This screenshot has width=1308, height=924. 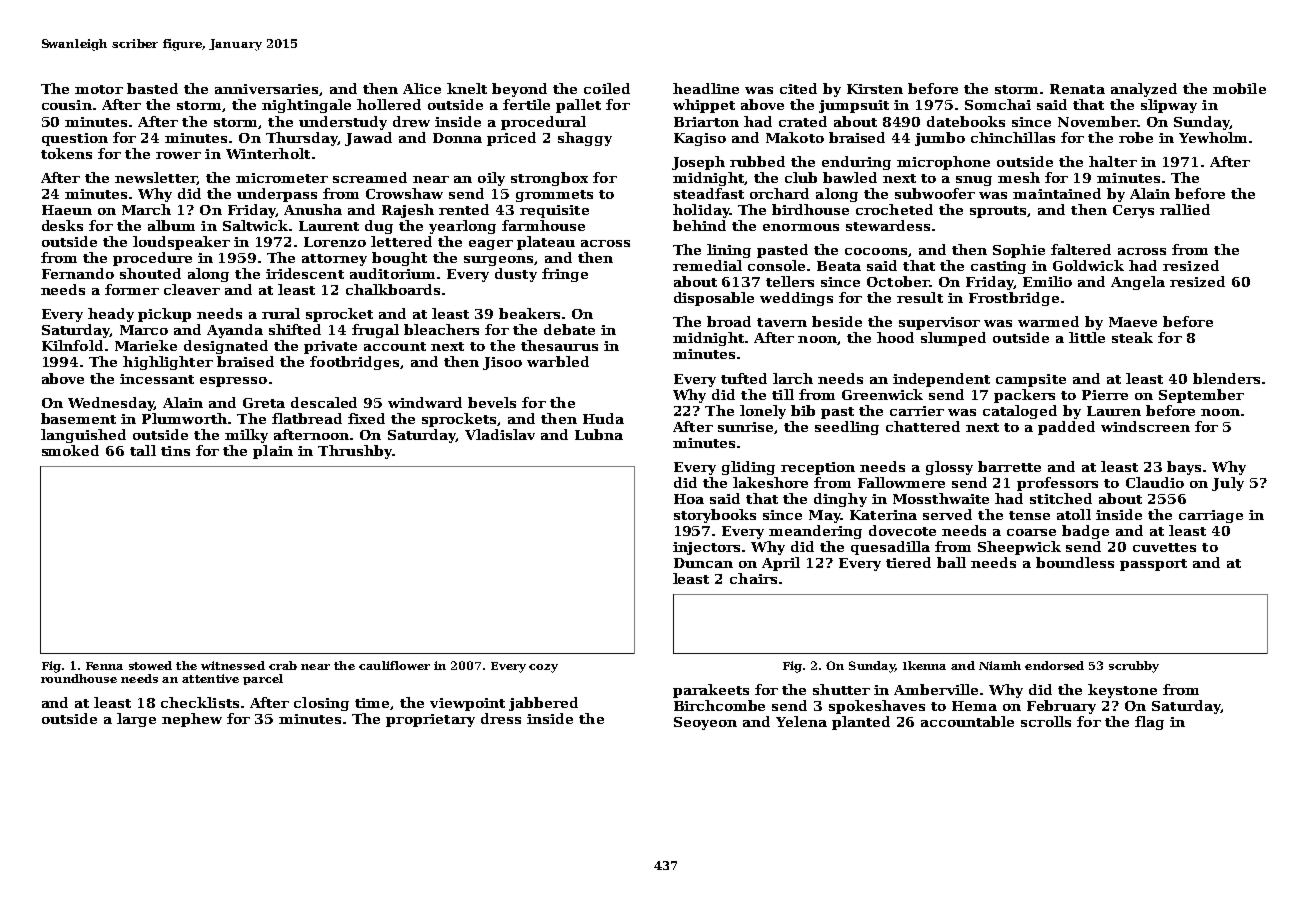 What do you see at coordinates (1138, 283) in the screenshot?
I see `Angela` at bounding box center [1138, 283].
